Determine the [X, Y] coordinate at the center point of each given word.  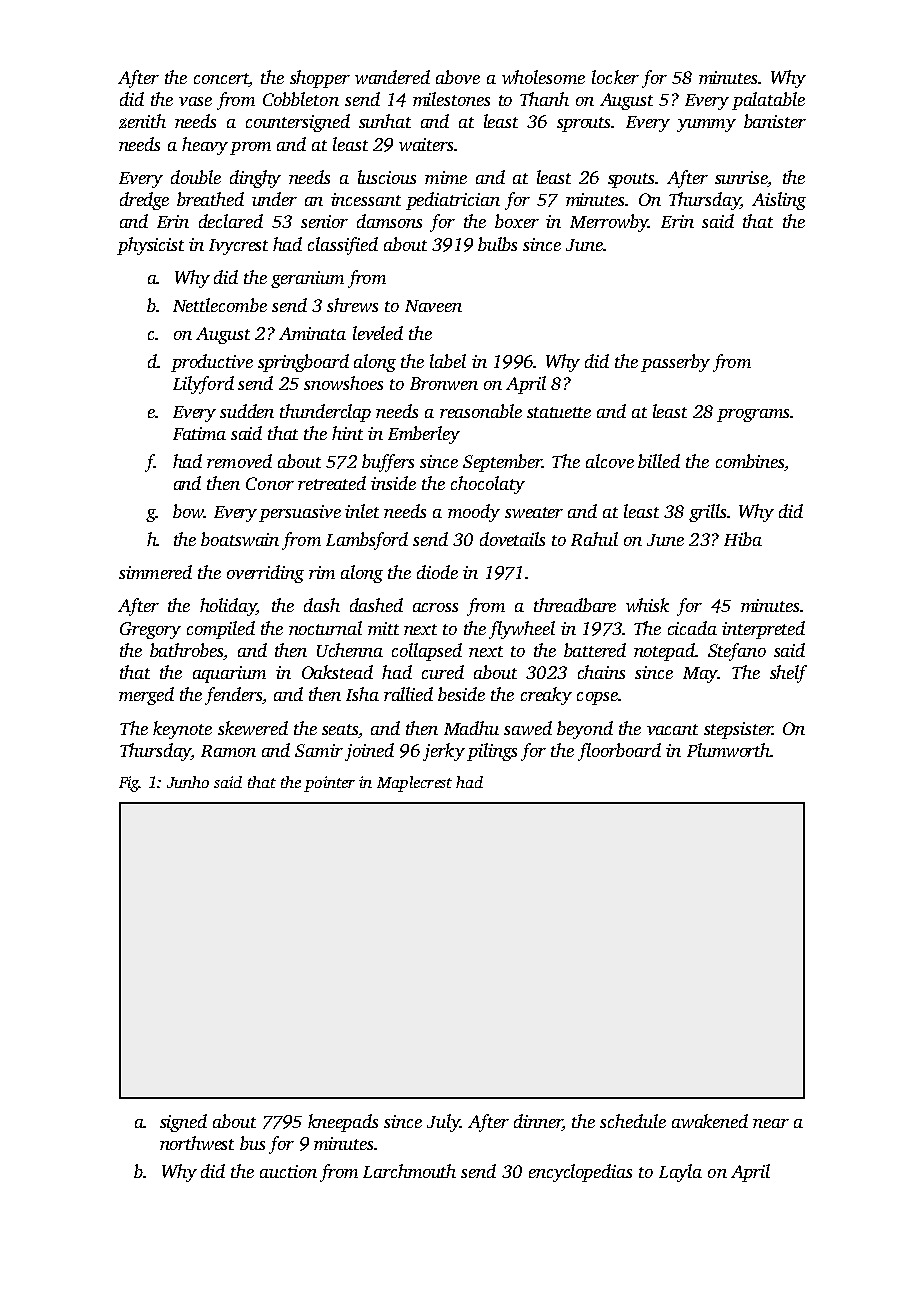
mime [446, 177]
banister [775, 121]
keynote [182, 730]
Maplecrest [414, 784]
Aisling [779, 201]
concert [221, 80]
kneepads [343, 1123]
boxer [517, 221]
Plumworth [728, 750]
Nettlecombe [220, 305]
